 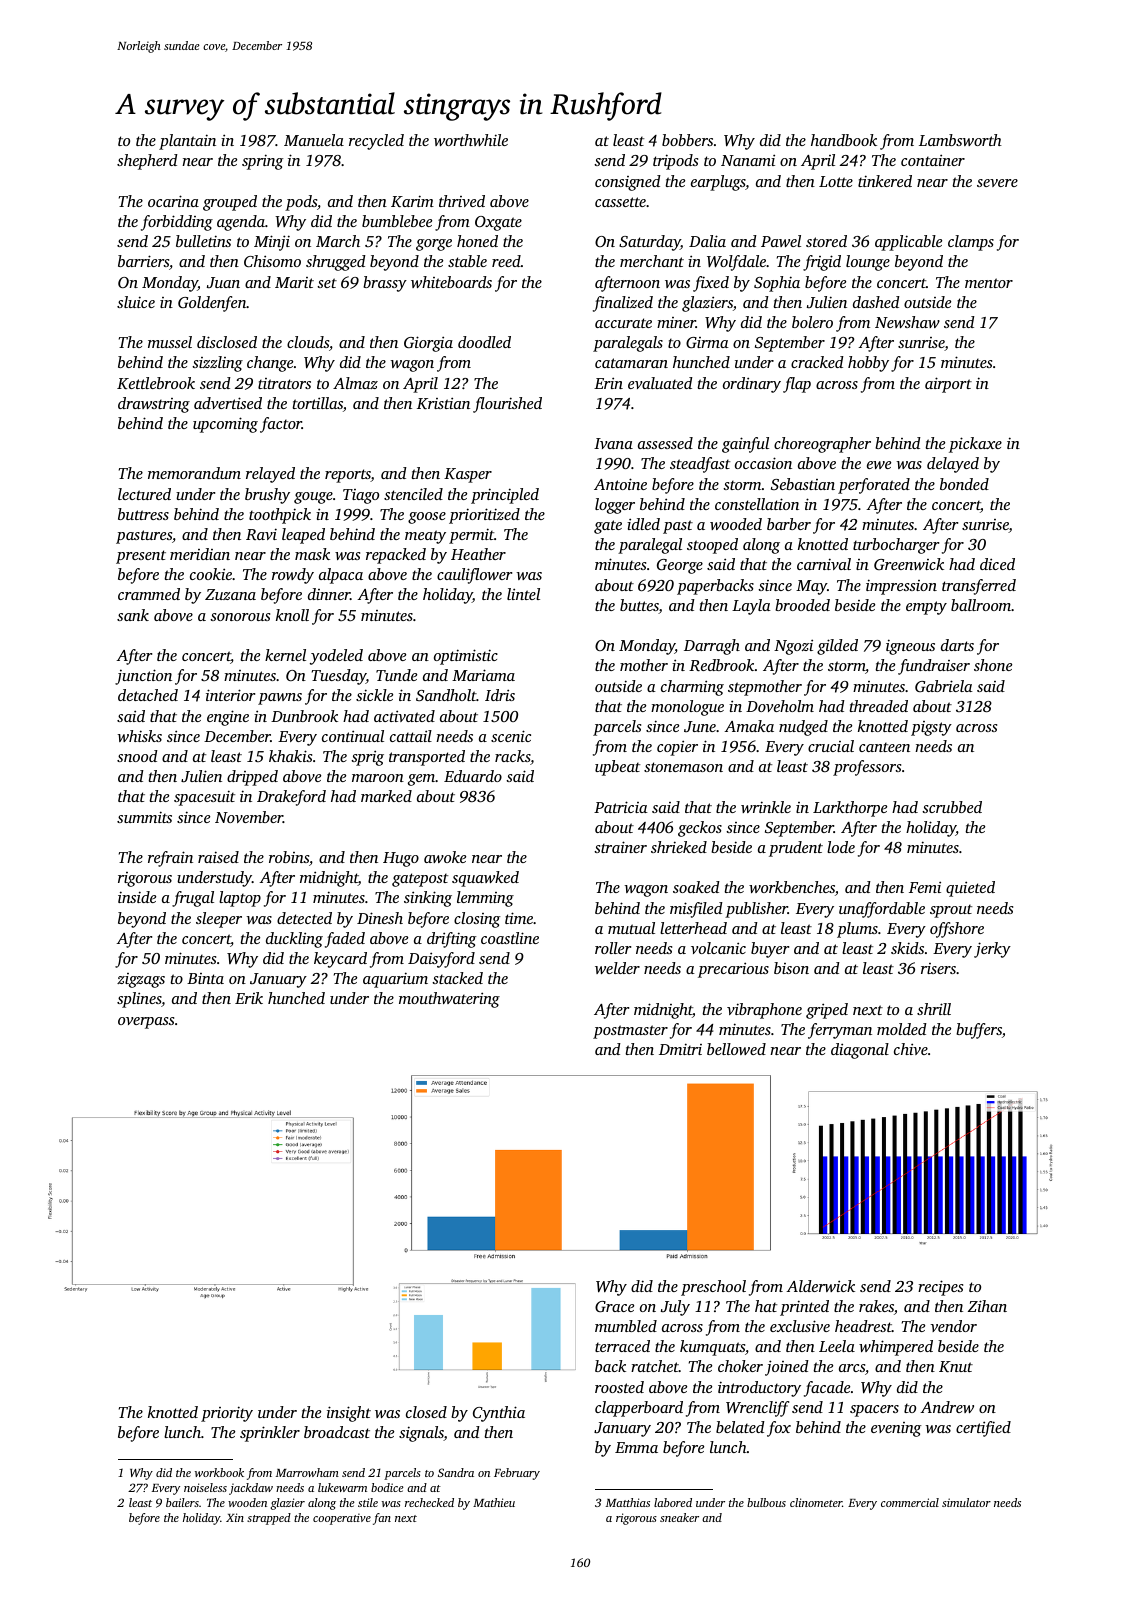 What do you see at coordinates (374, 695) in the page?
I see `sickle` at bounding box center [374, 695].
